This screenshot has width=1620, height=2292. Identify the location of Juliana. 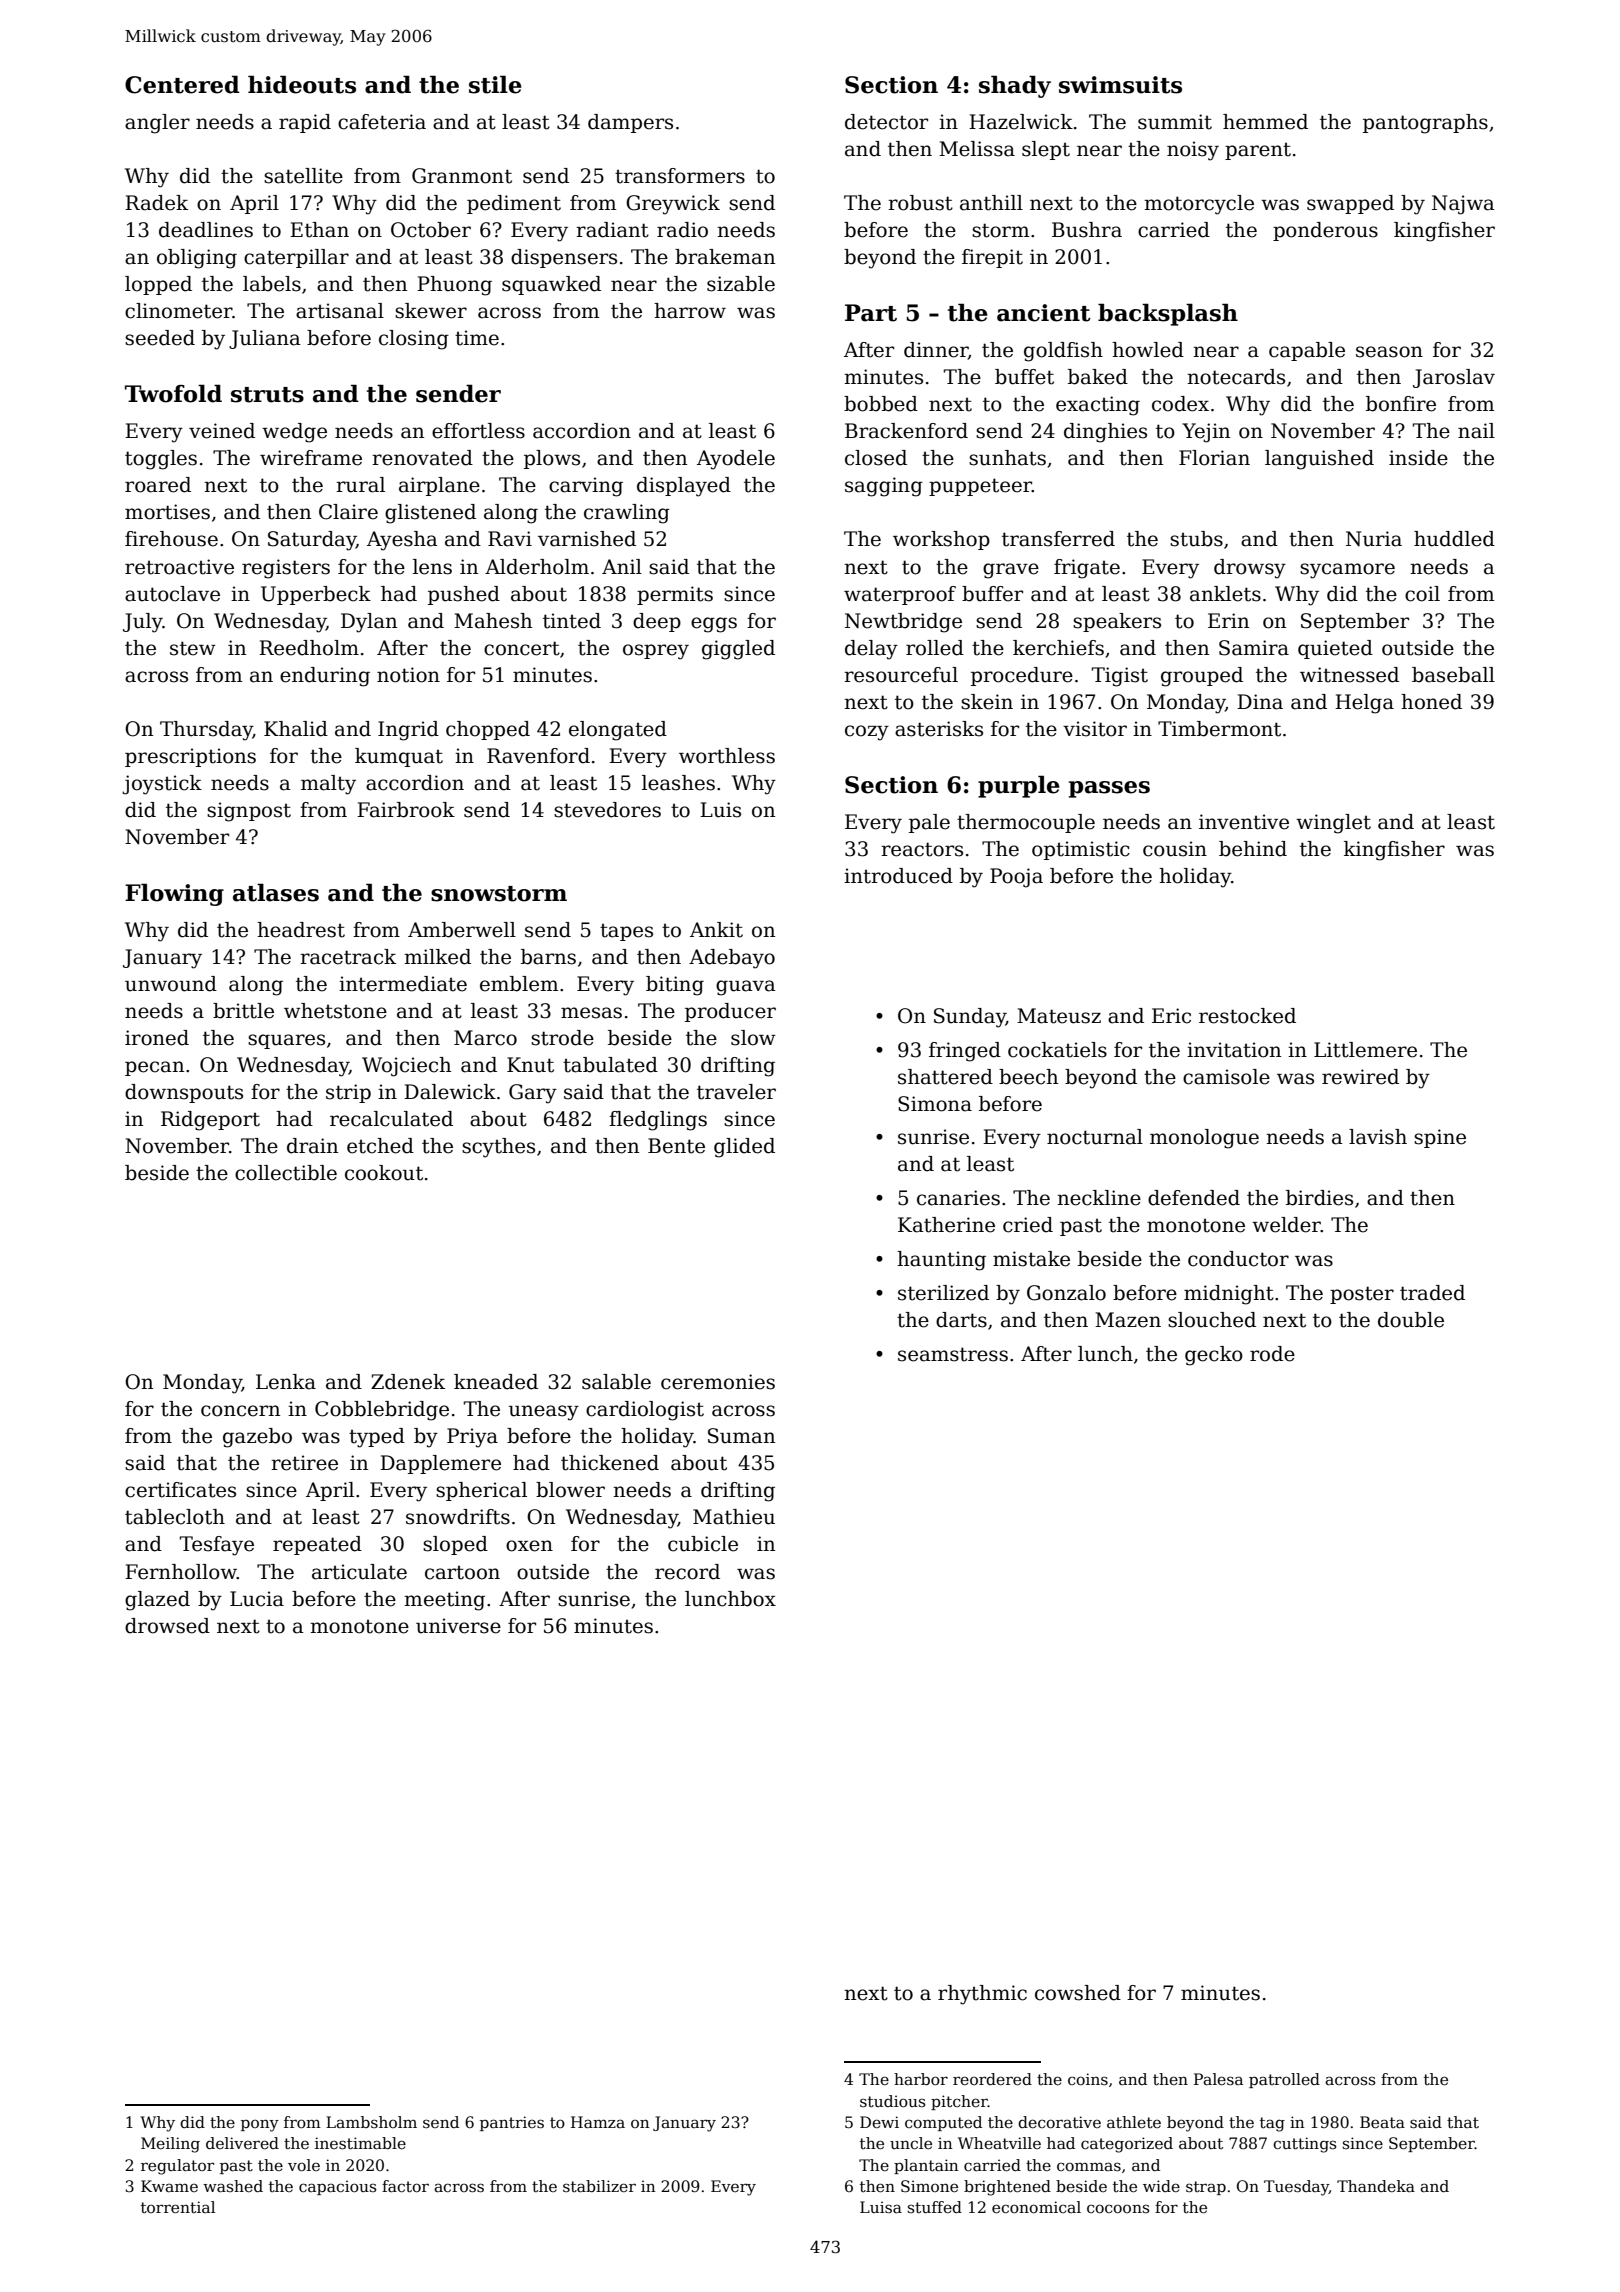
(265, 339).
